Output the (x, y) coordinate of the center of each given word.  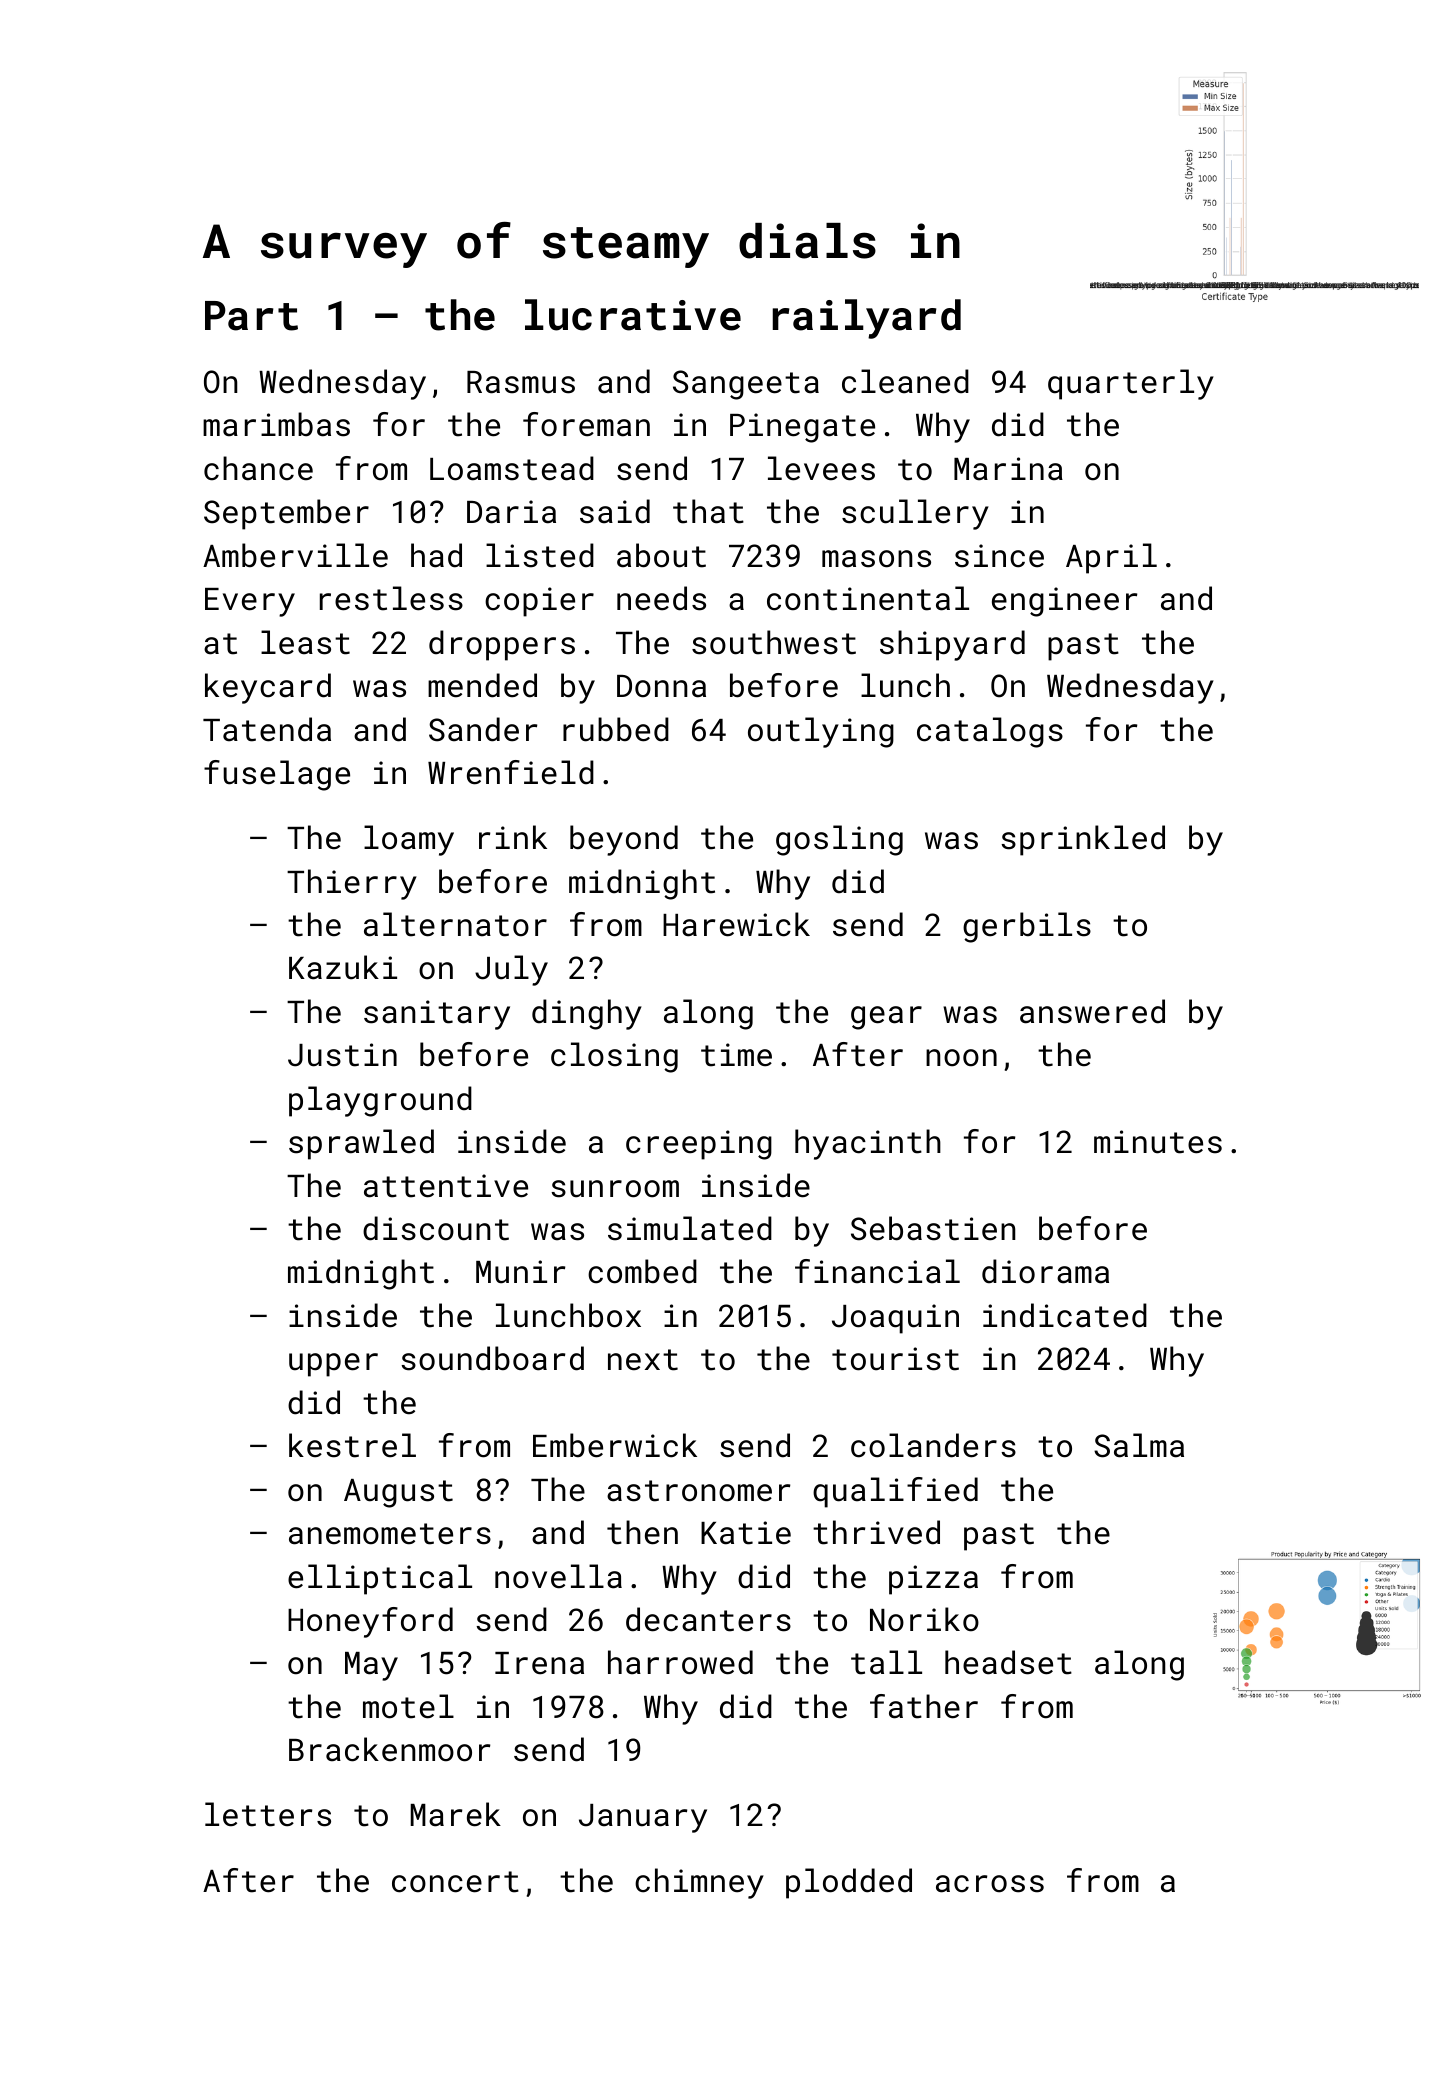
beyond (624, 840)
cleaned (905, 381)
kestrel (352, 1445)
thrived (876, 1532)
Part (251, 316)
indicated (1065, 1315)
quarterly (1131, 384)
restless (391, 598)
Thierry (352, 884)
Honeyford (370, 1622)
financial (877, 1271)
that (708, 511)
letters (268, 1814)
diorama (1045, 1271)
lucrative (633, 315)
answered (1092, 1011)
